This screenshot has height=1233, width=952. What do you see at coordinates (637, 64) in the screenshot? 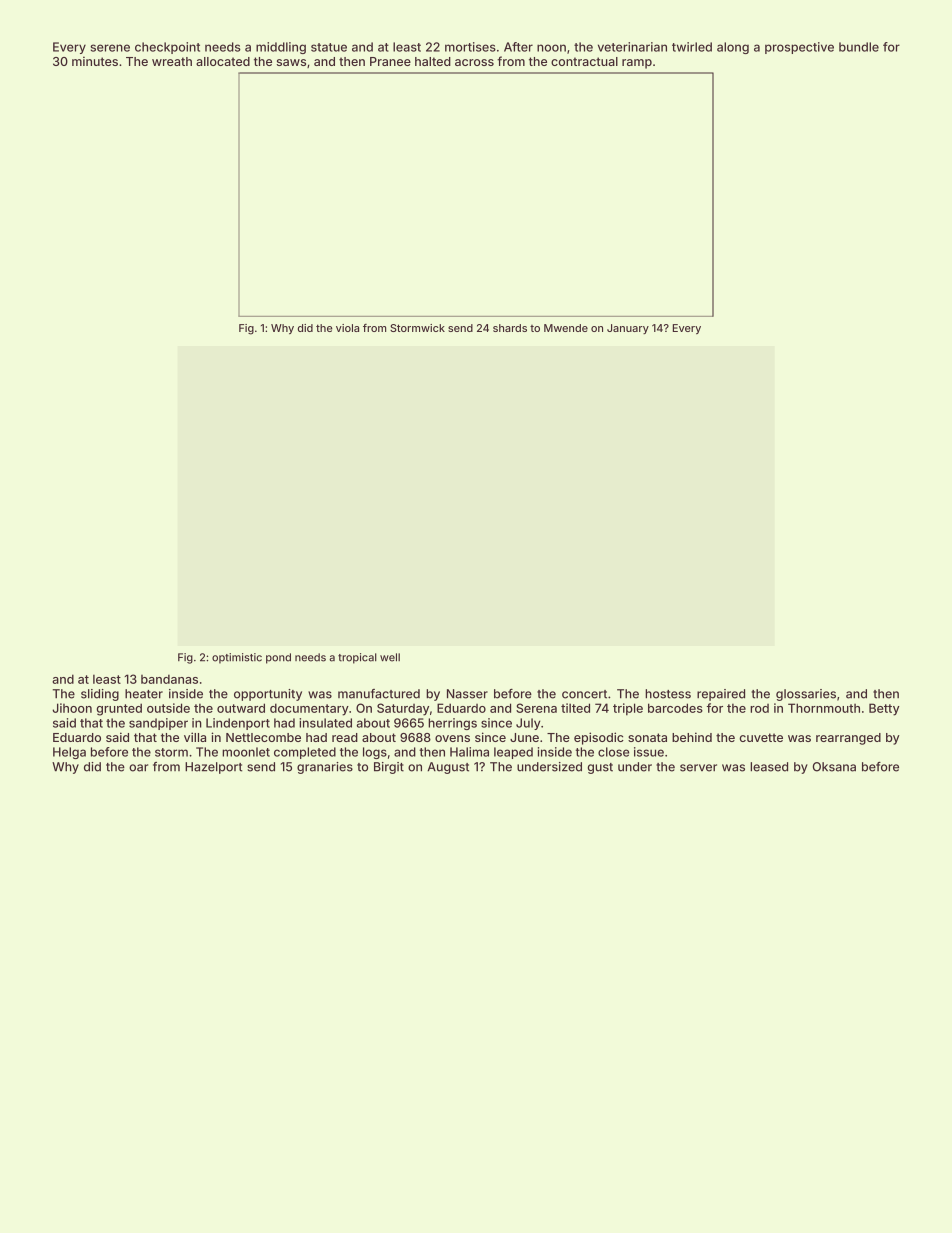
I see `ramp` at bounding box center [637, 64].
